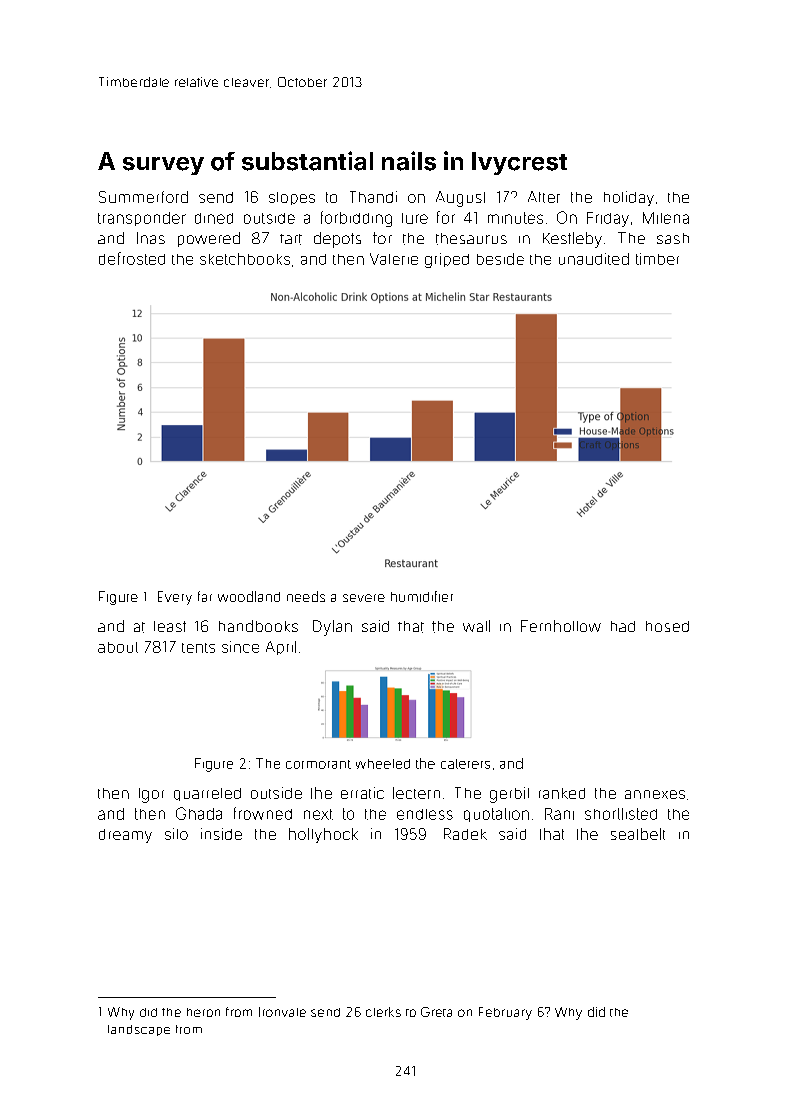  Describe the element at coordinates (383, 1012) in the screenshot. I see `clerks` at that location.
